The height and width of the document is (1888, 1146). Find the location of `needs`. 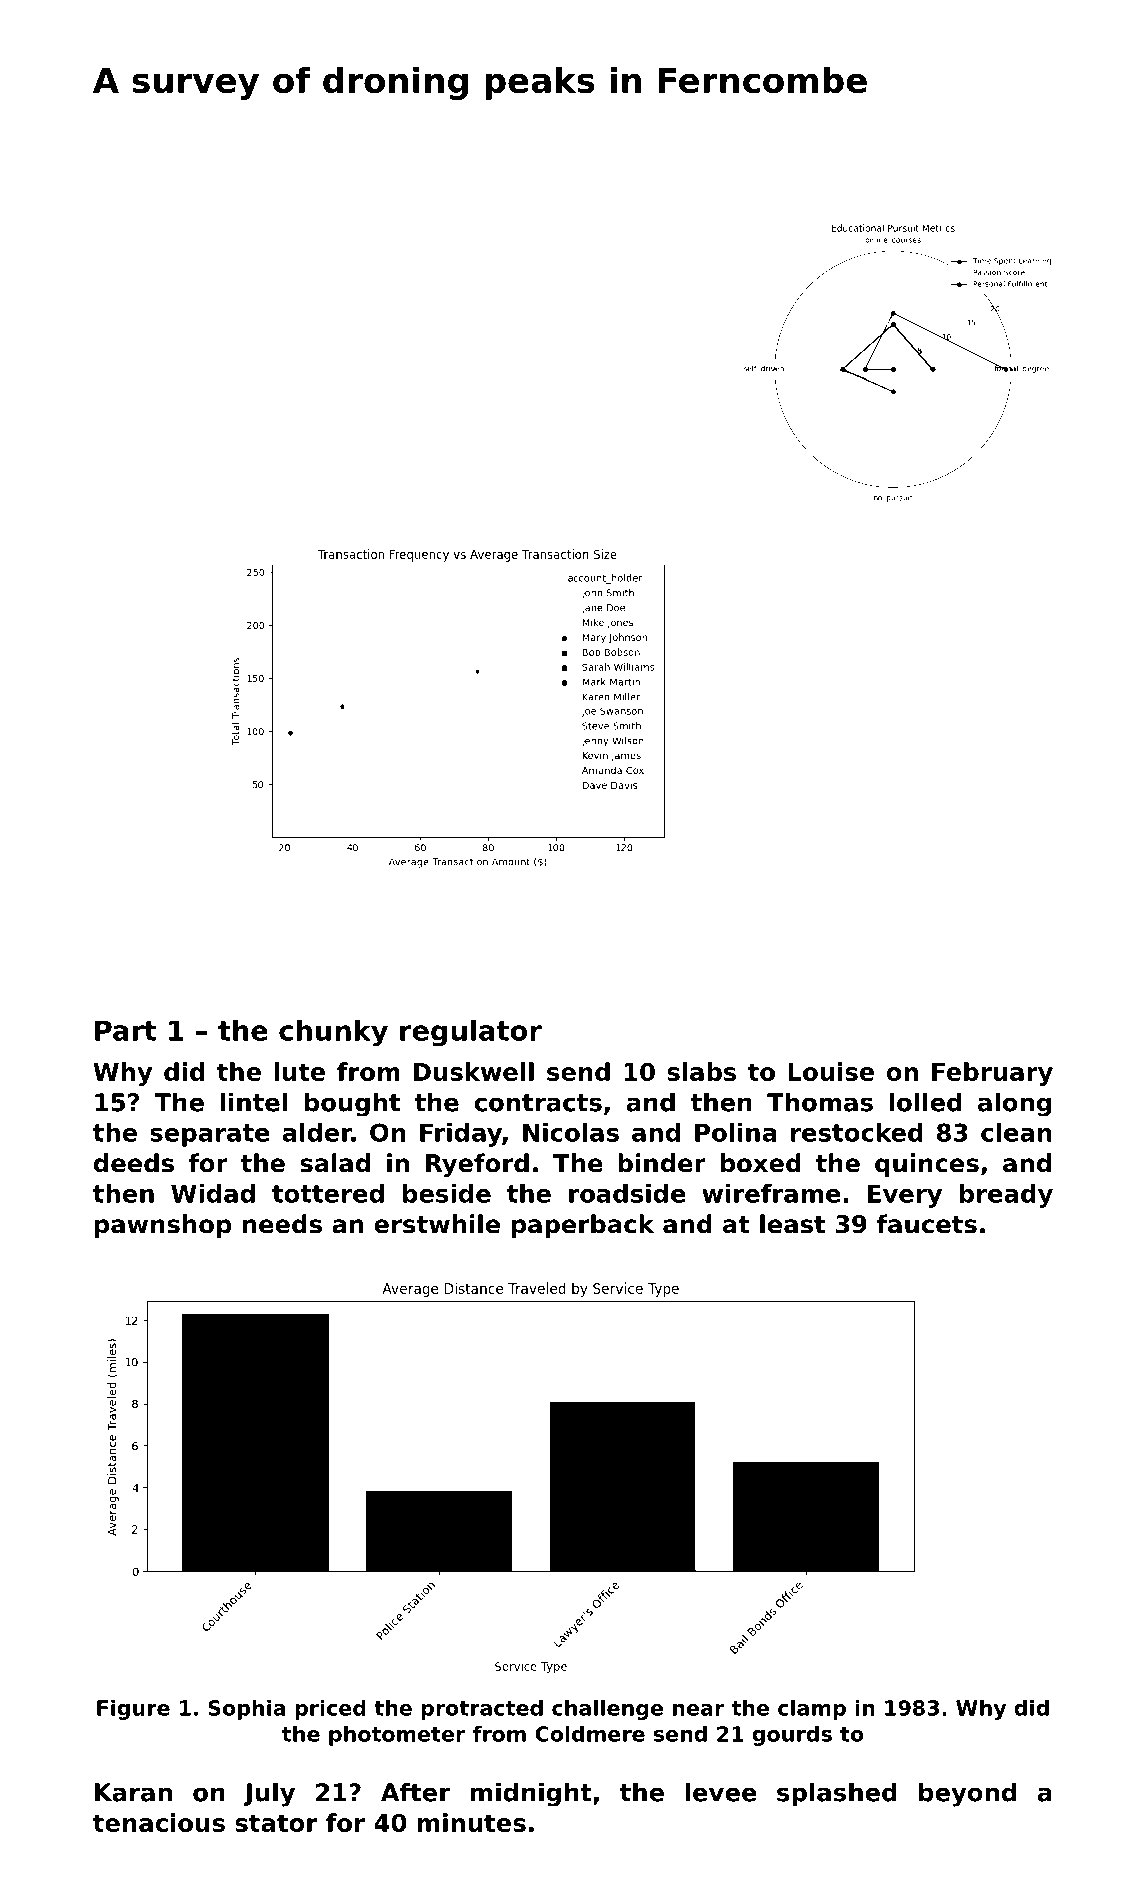

needs is located at coordinates (282, 1224).
